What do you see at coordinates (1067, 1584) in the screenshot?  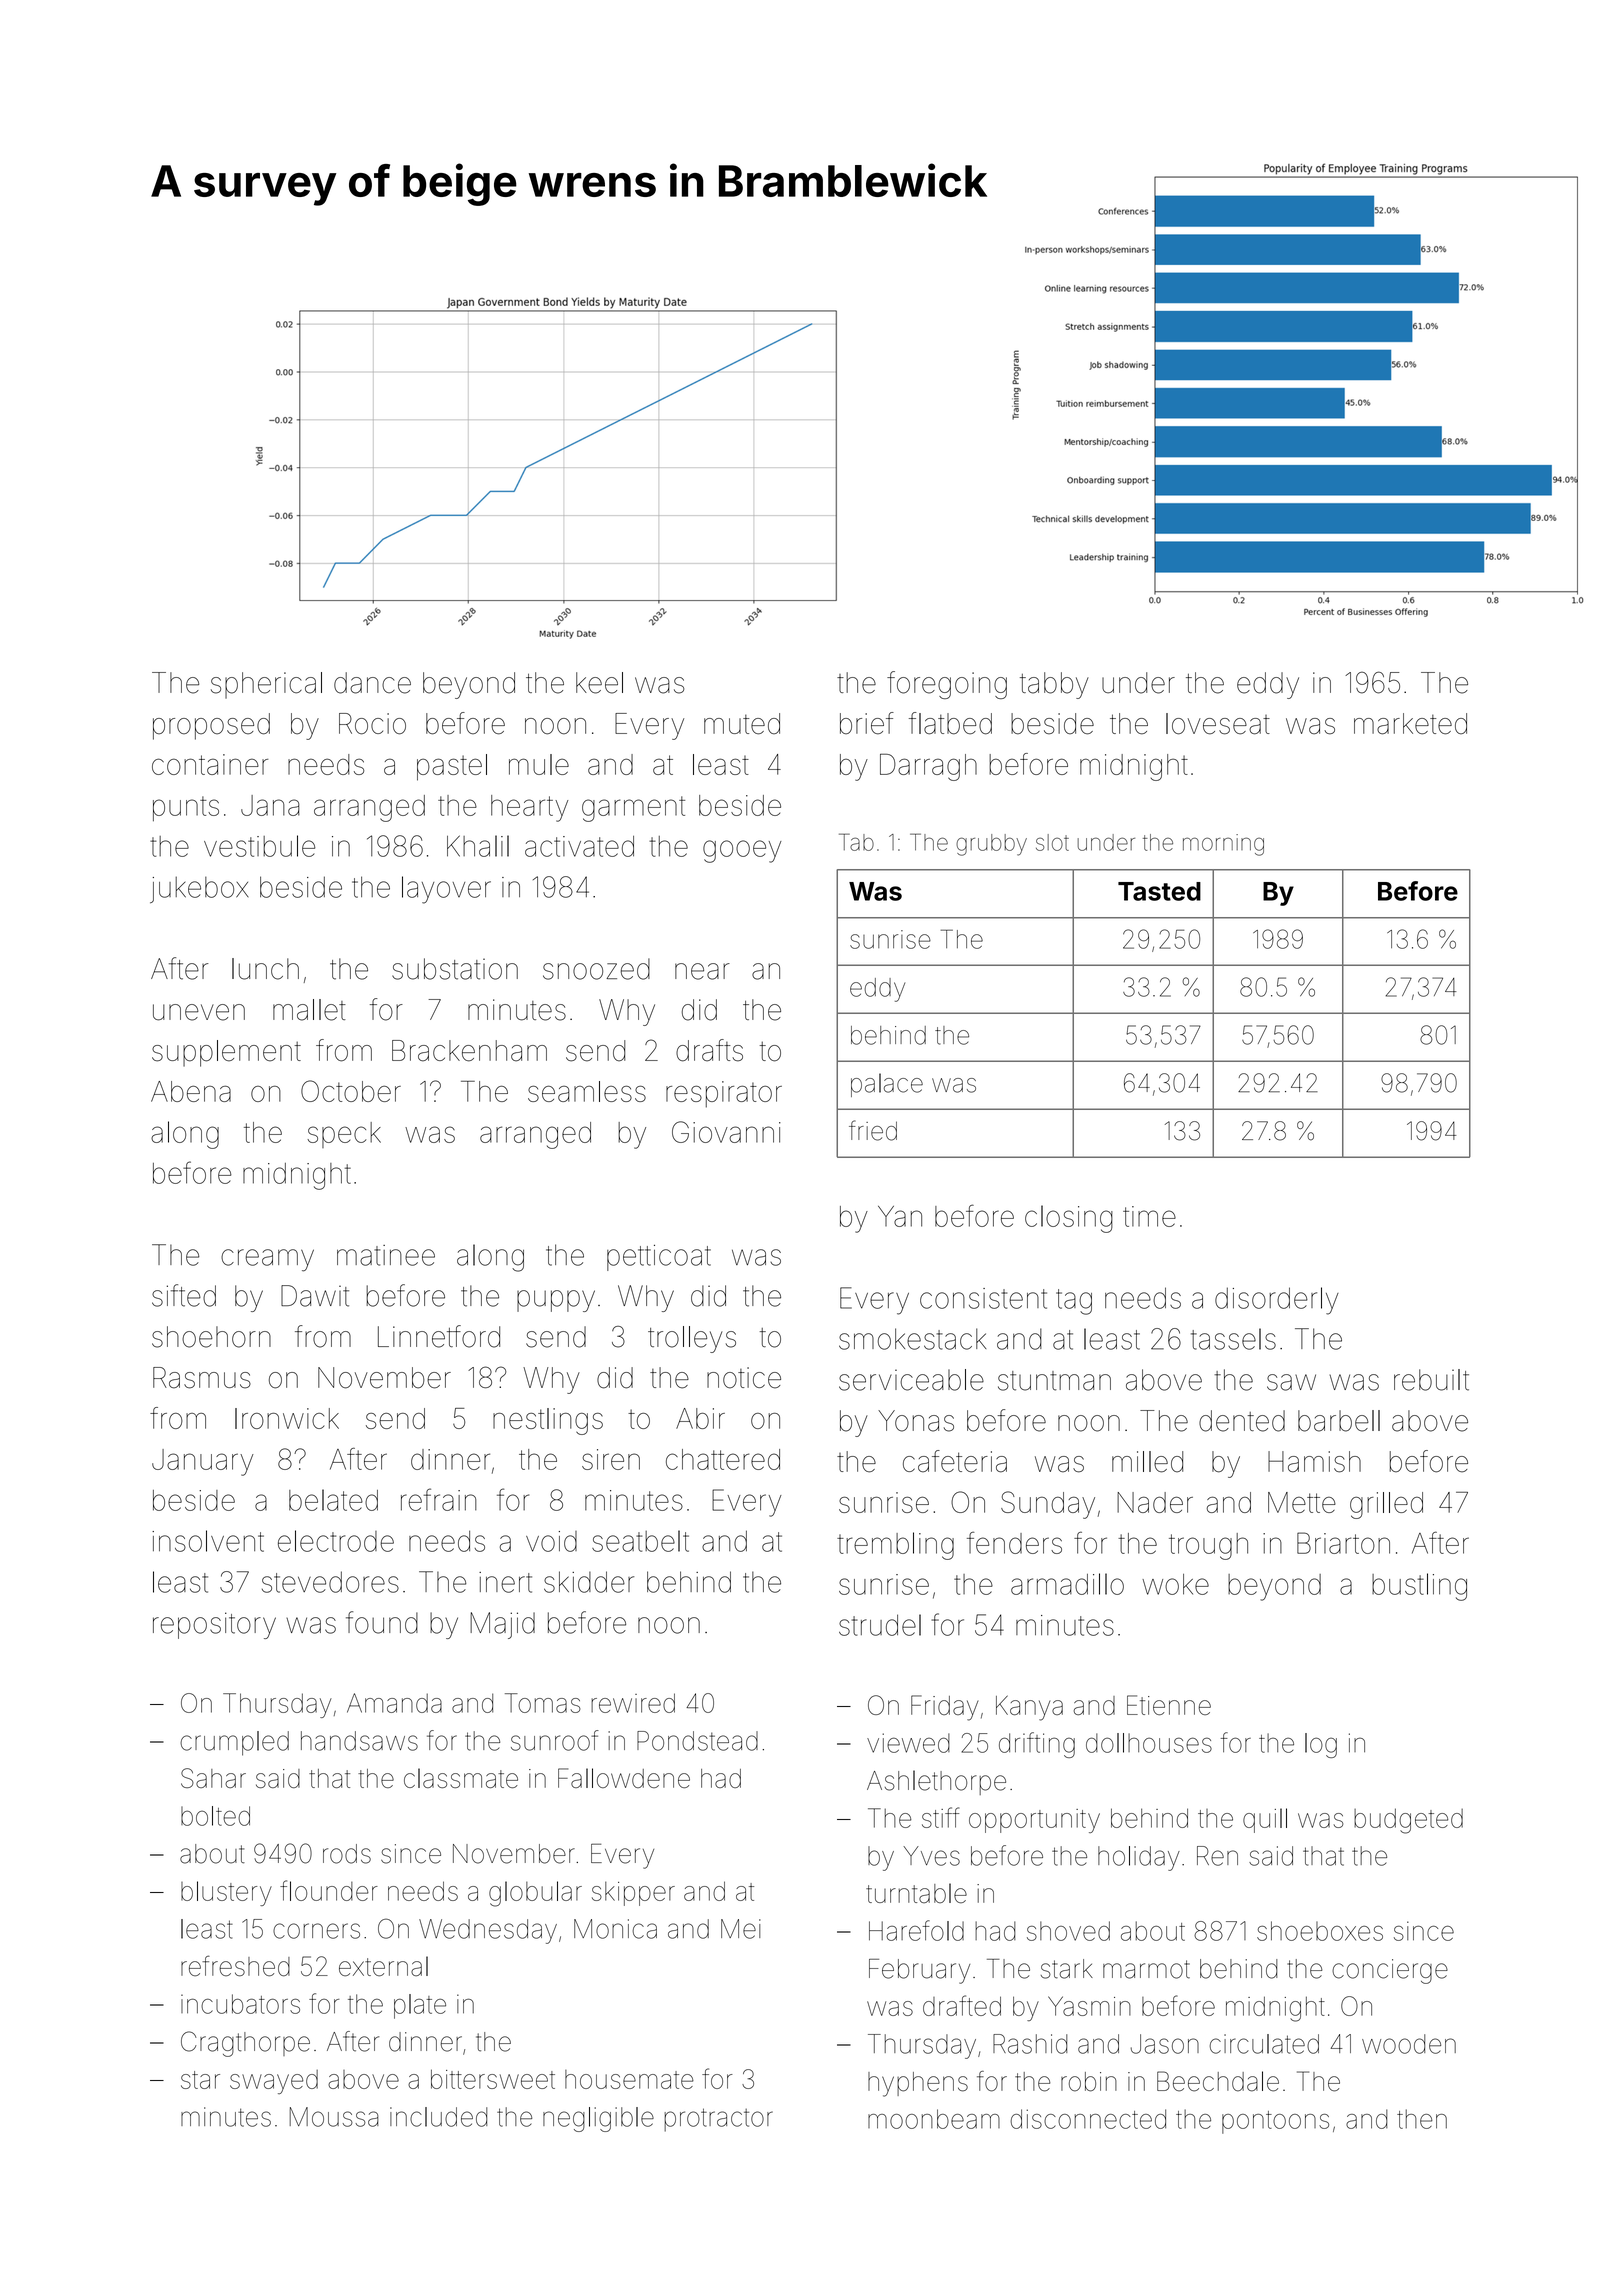 I see `armadillo` at bounding box center [1067, 1584].
